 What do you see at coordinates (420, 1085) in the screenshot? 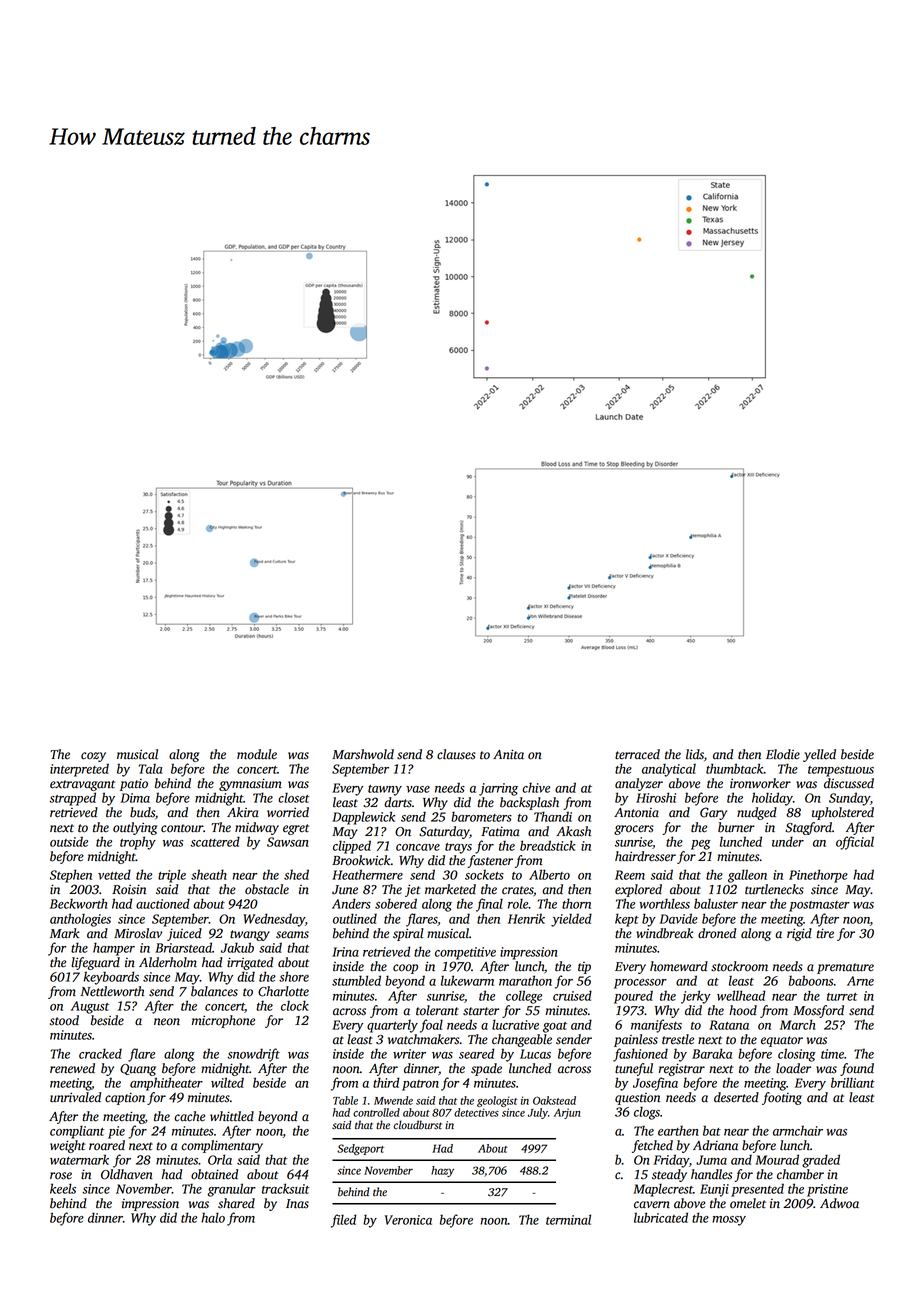
I see `patron` at bounding box center [420, 1085].
